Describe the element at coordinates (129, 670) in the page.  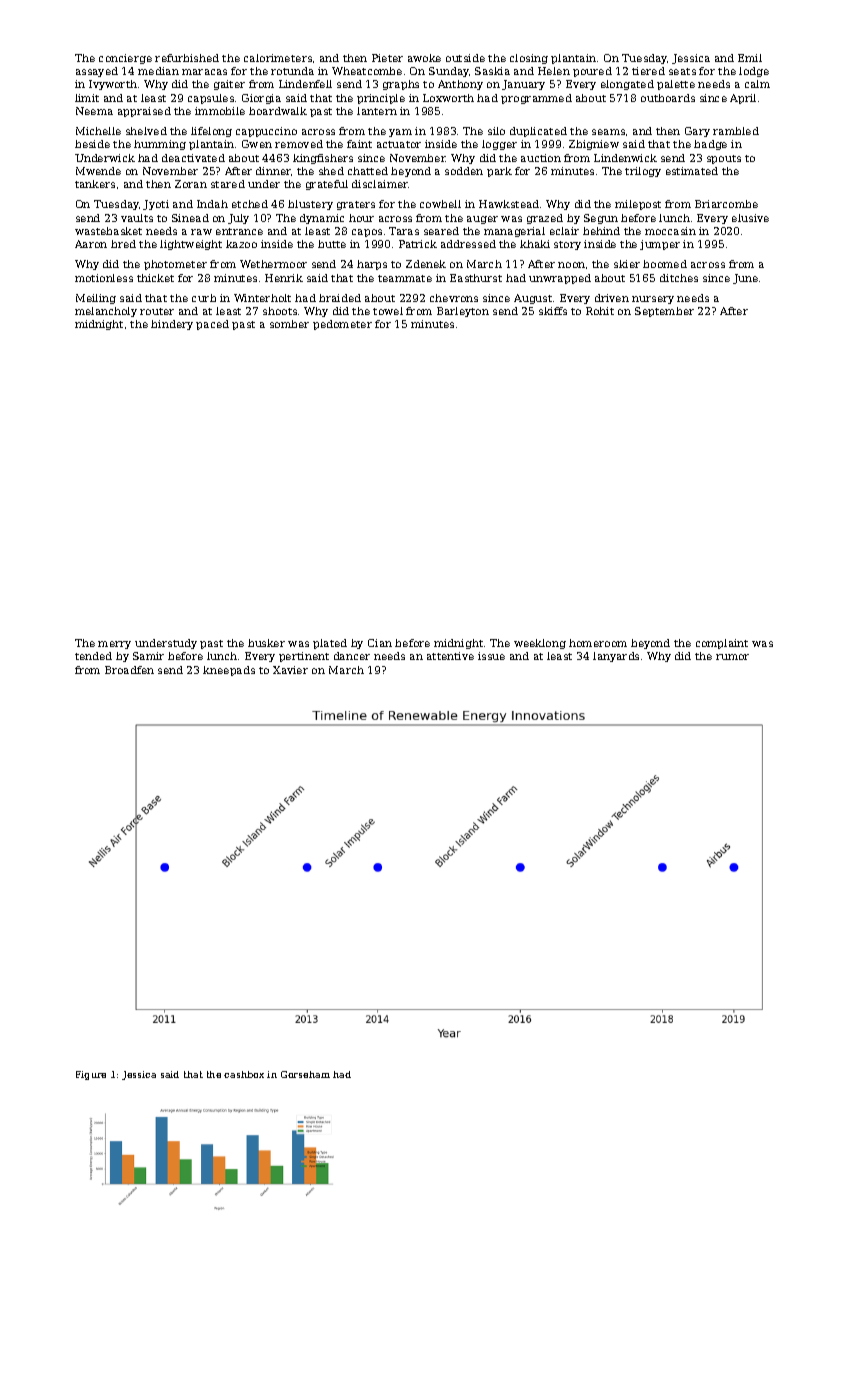
I see `Broadfen` at that location.
